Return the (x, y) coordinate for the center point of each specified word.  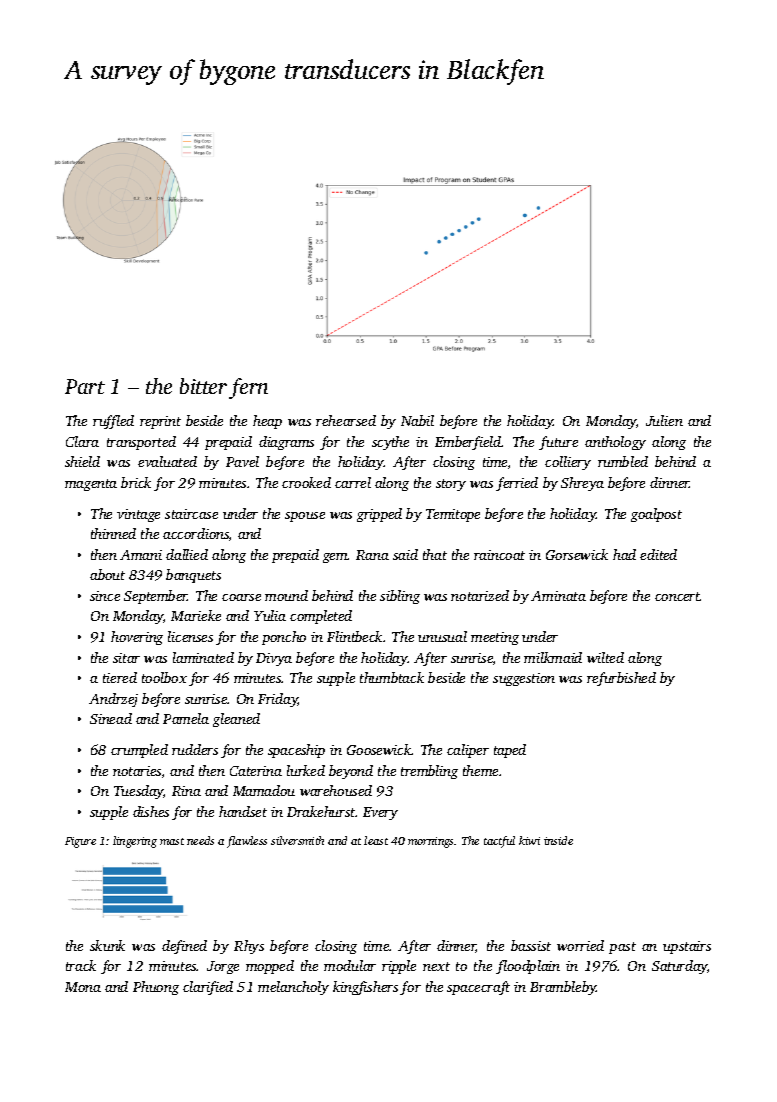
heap (267, 422)
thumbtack (392, 677)
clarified (208, 988)
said (405, 554)
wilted (605, 657)
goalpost (656, 515)
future (558, 443)
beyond (351, 772)
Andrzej (113, 700)
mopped (270, 967)
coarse (241, 597)
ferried (517, 484)
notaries (137, 771)
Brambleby (563, 988)
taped (510, 751)
